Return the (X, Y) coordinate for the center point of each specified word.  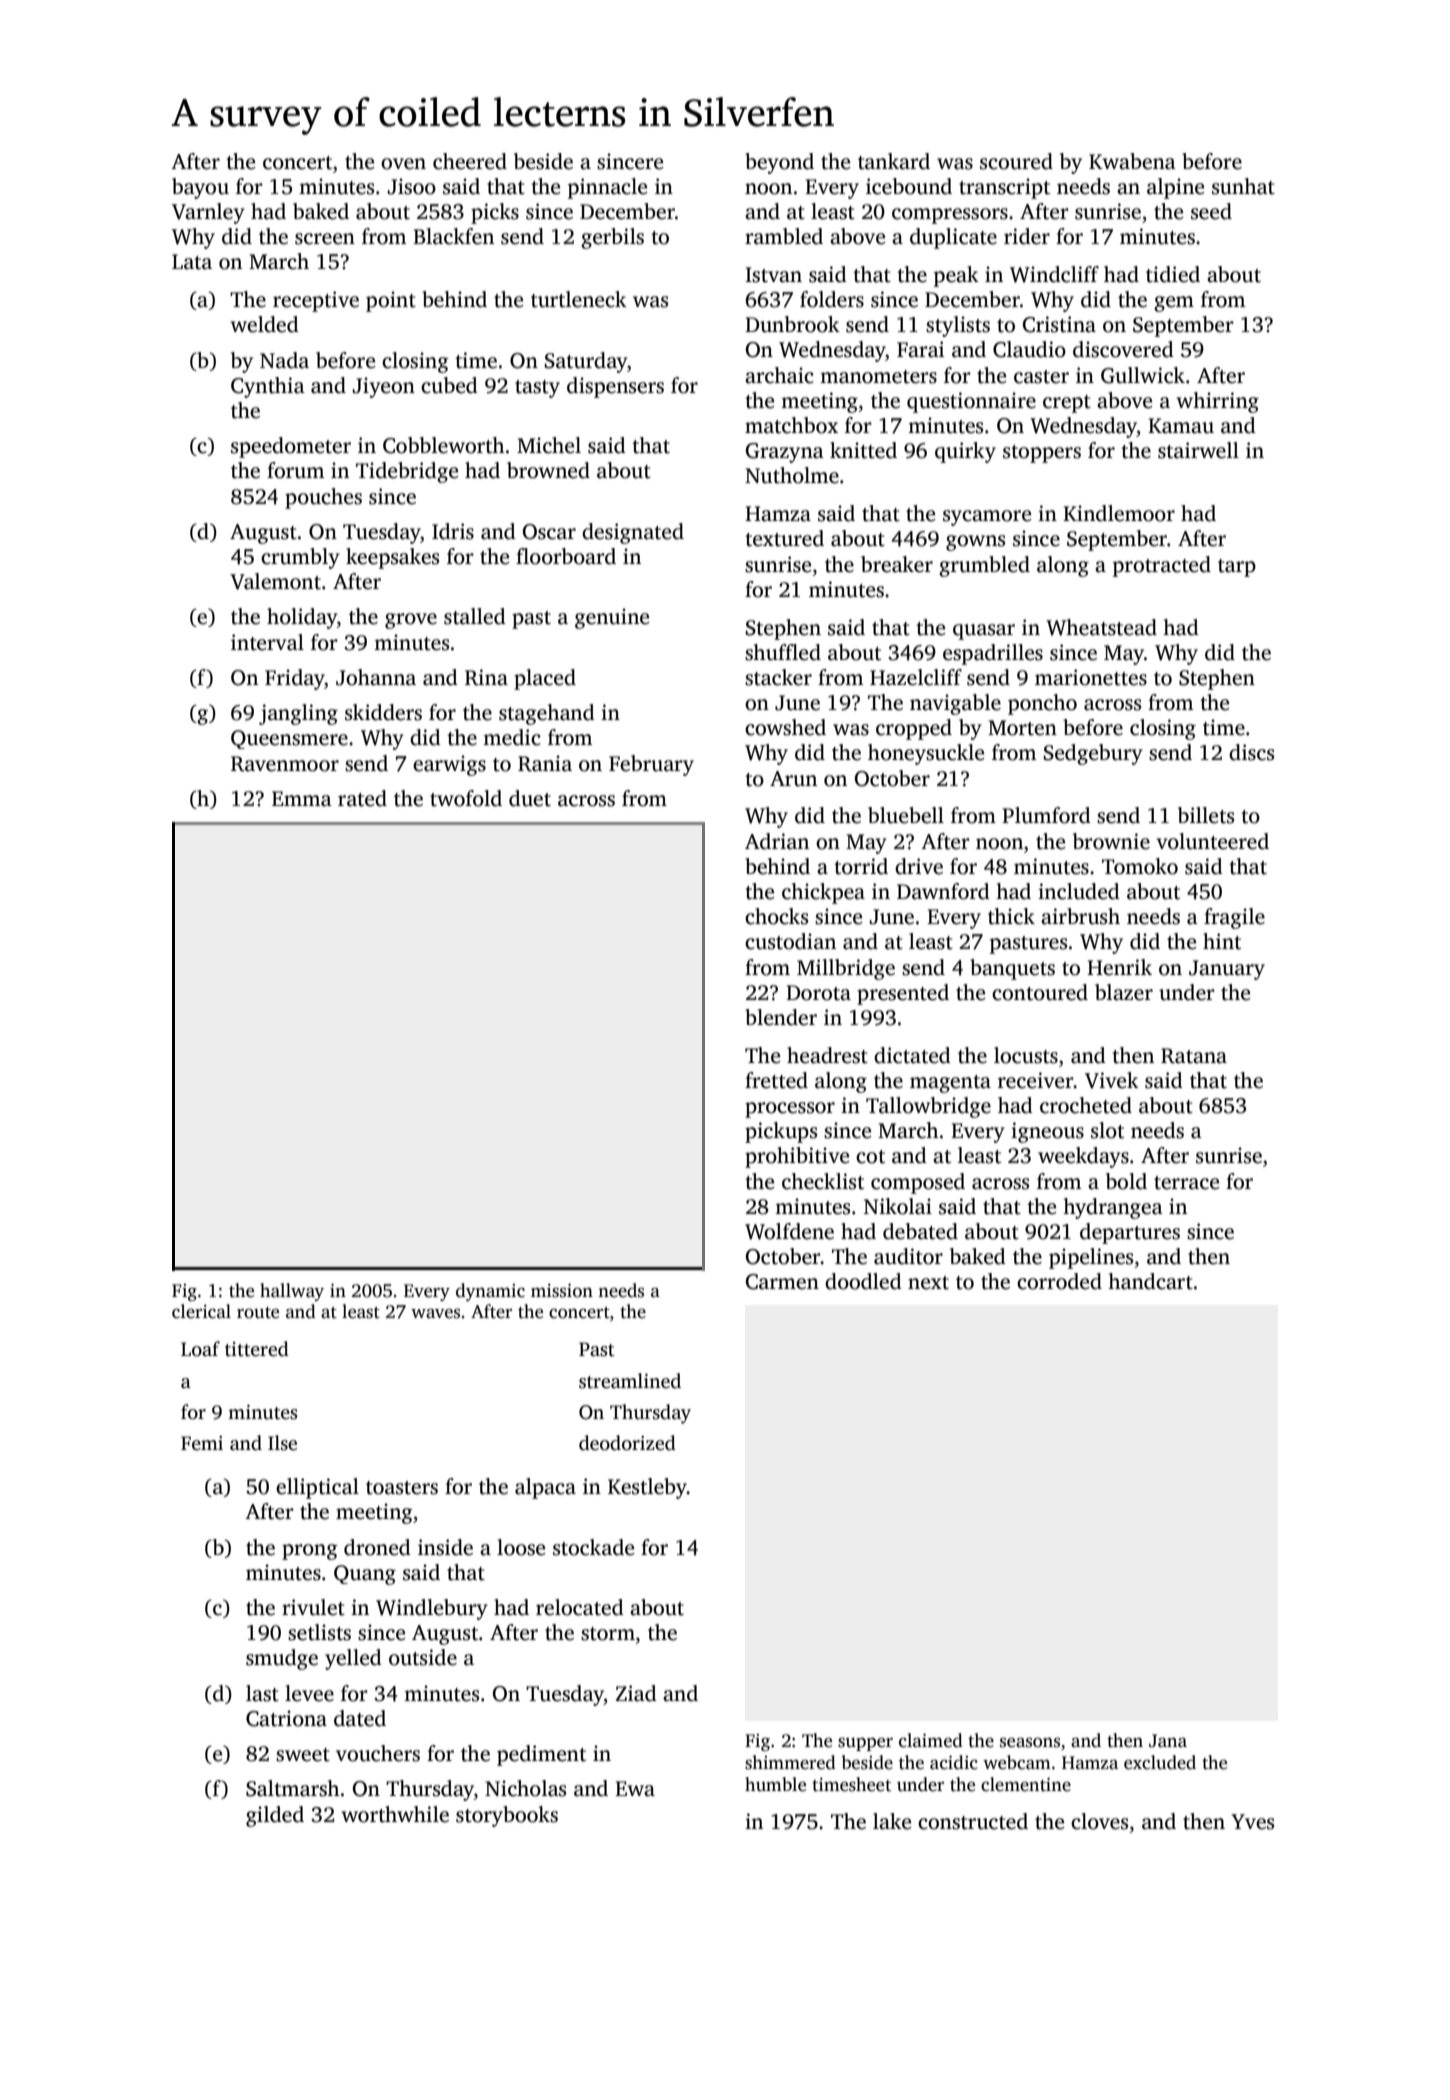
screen (325, 239)
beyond (779, 163)
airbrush (1080, 916)
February (651, 765)
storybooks (507, 1816)
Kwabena (1132, 161)
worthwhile (395, 1814)
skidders (383, 712)
